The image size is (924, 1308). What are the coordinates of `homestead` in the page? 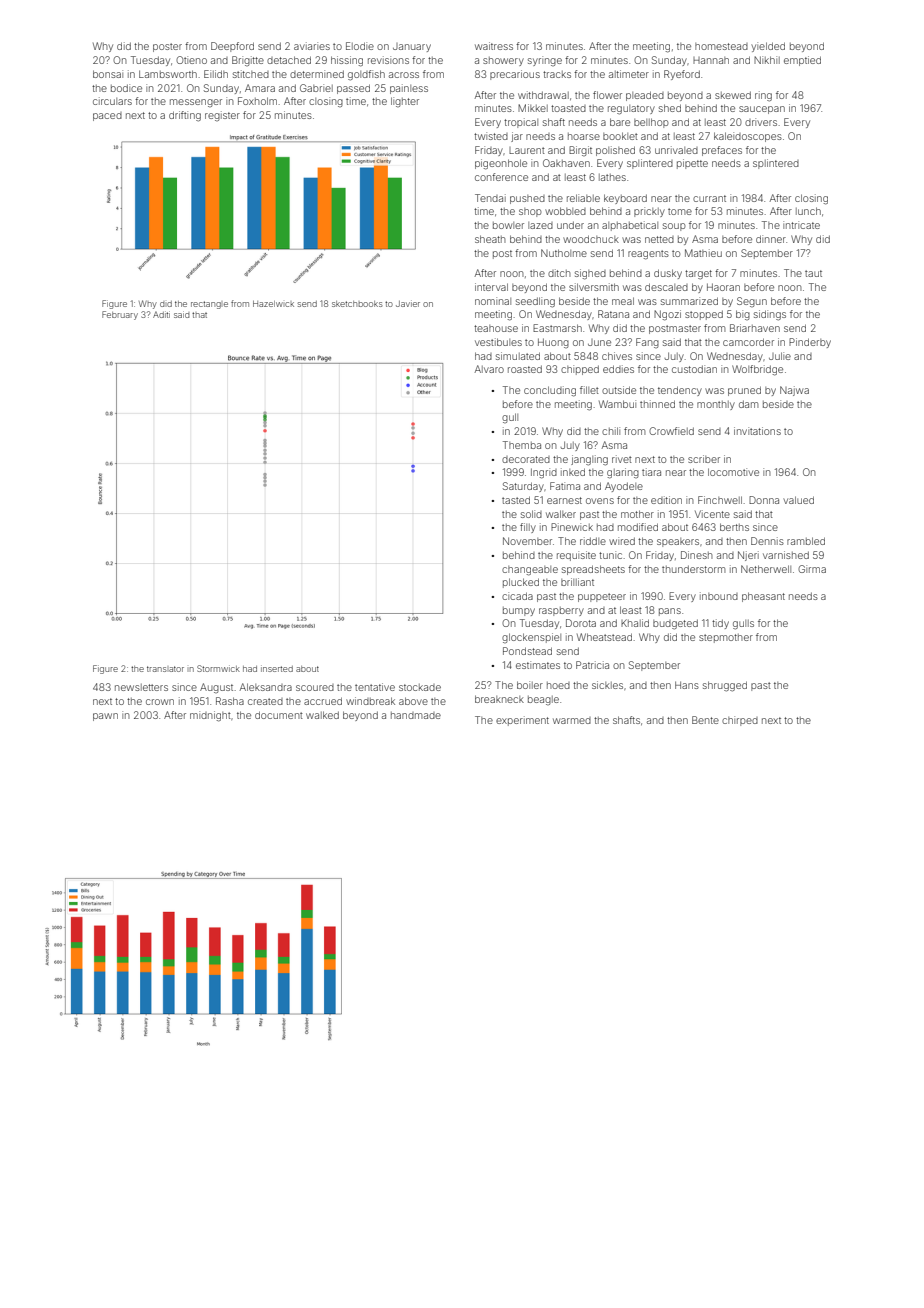 It's located at (721, 46).
